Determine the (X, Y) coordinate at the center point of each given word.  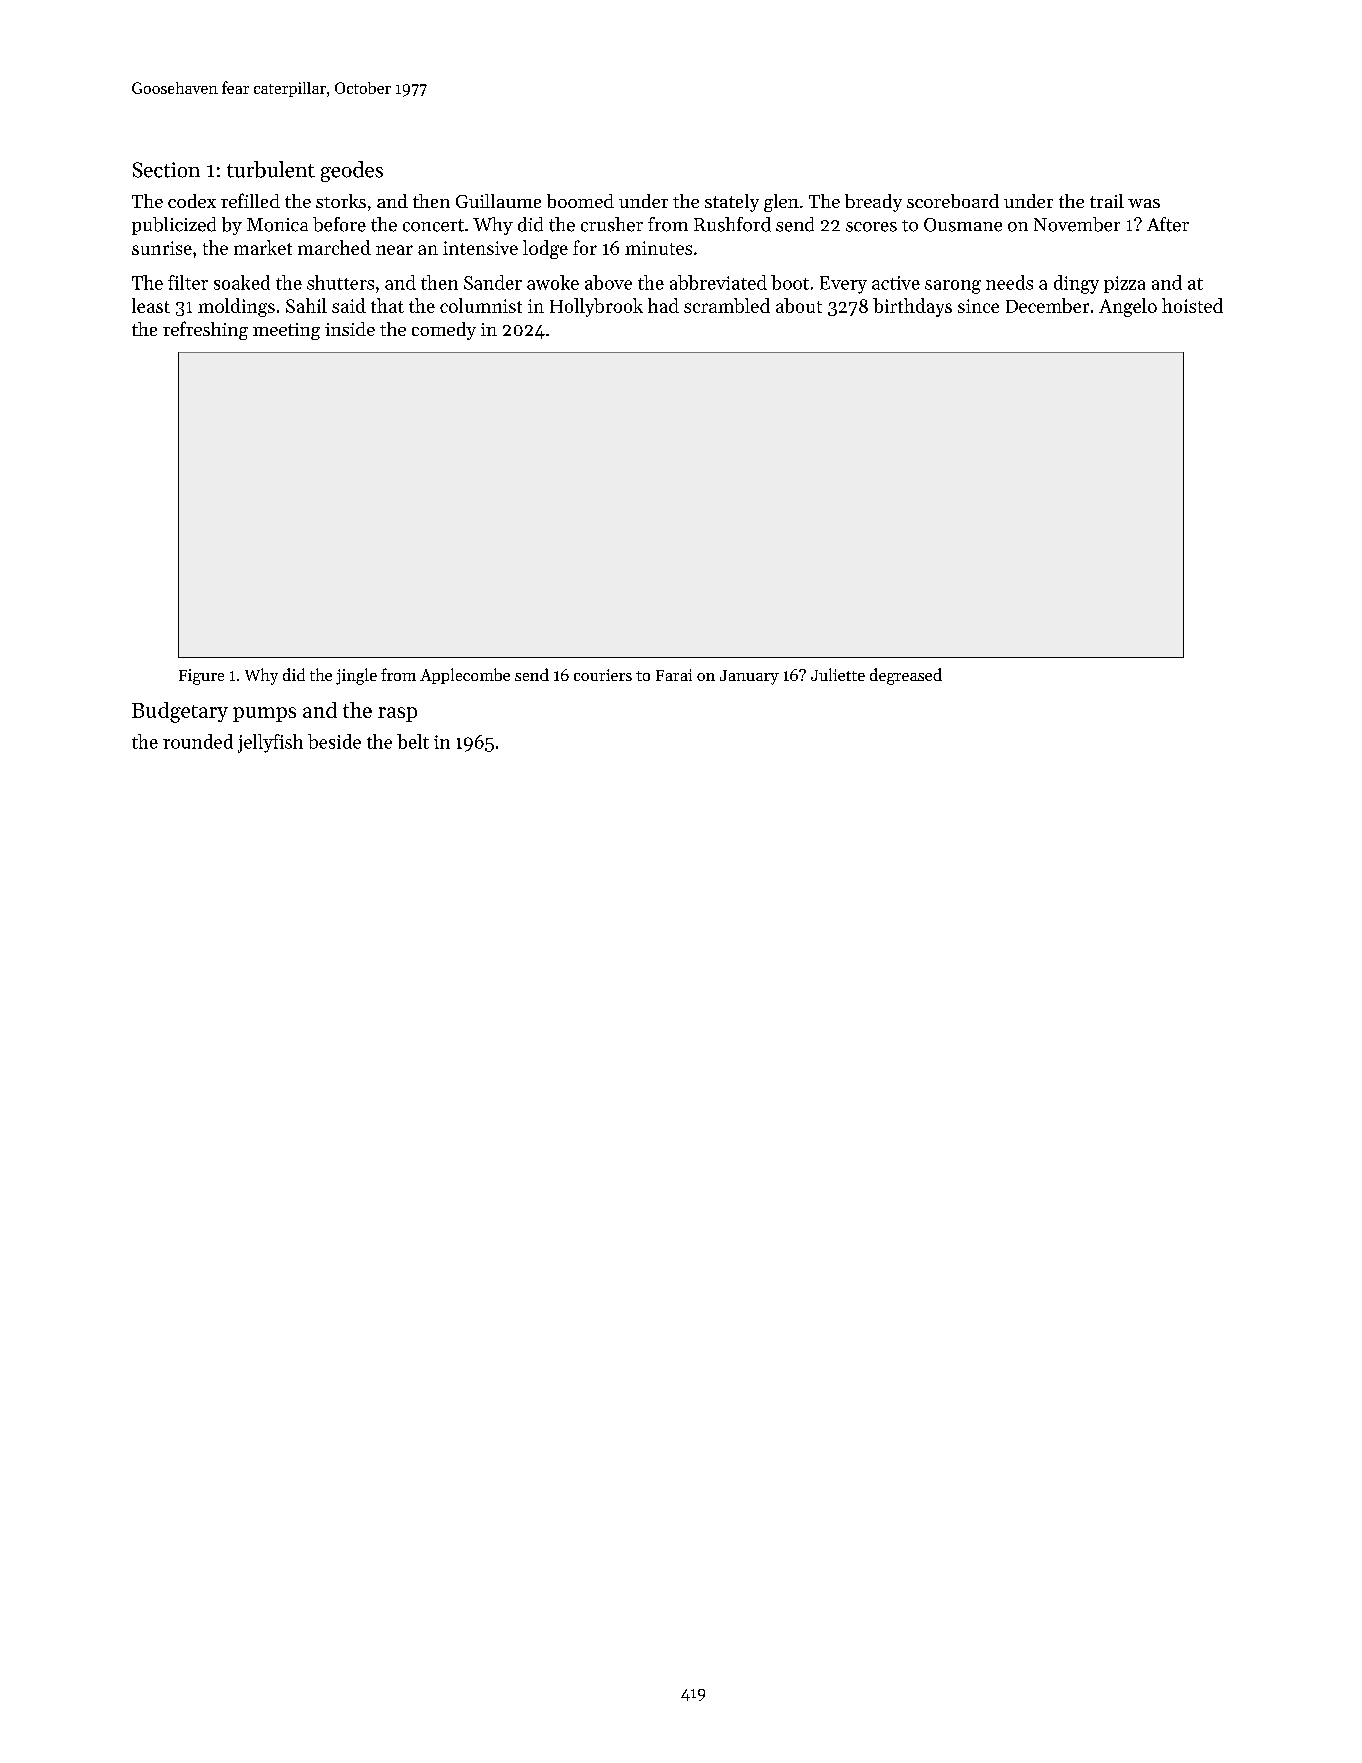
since (978, 306)
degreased (906, 676)
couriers (603, 675)
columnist (481, 305)
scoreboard (953, 201)
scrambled (727, 305)
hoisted (1192, 305)
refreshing (205, 330)
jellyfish (270, 743)
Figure (201, 677)
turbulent (271, 169)
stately (732, 203)
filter (188, 282)
